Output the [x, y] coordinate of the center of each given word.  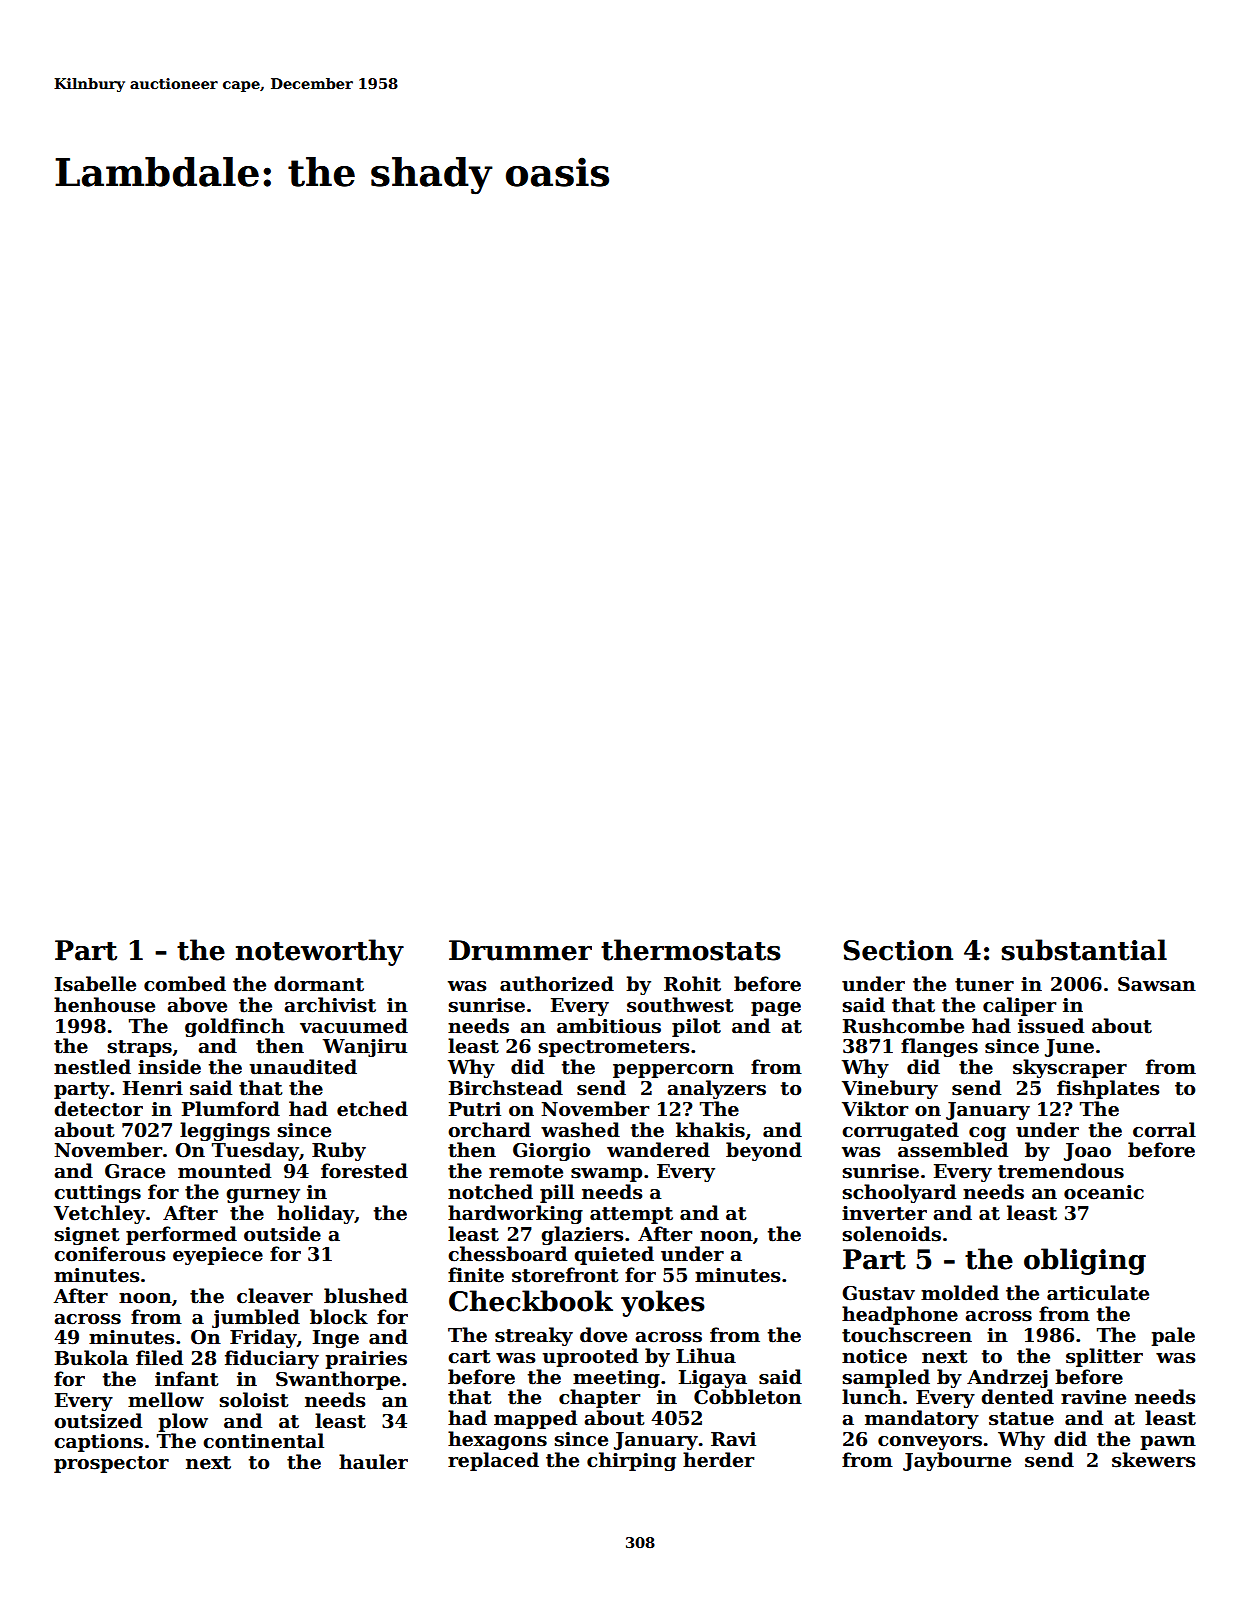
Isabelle [95, 984]
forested [364, 1171]
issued [1051, 1026]
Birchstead [506, 1088]
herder [718, 1460]
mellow [166, 1400]
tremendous [1061, 1171]
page [776, 1009]
